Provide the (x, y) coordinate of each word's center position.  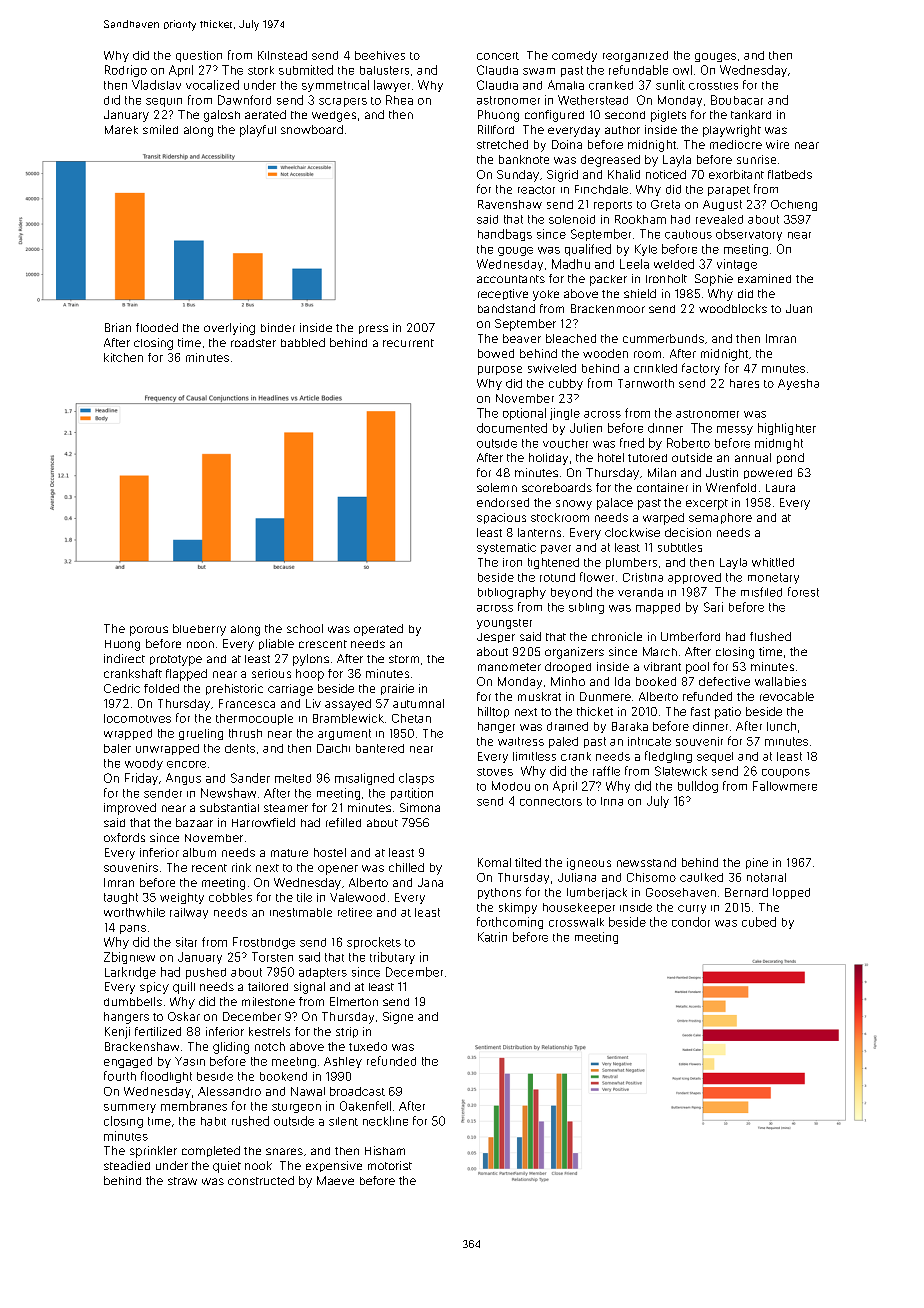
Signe (398, 1018)
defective (724, 681)
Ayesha (798, 384)
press (373, 329)
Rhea (399, 100)
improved (130, 809)
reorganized (635, 56)
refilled (343, 822)
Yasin (190, 1061)
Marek (121, 129)
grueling (201, 734)
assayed (348, 705)
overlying (229, 329)
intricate (649, 741)
